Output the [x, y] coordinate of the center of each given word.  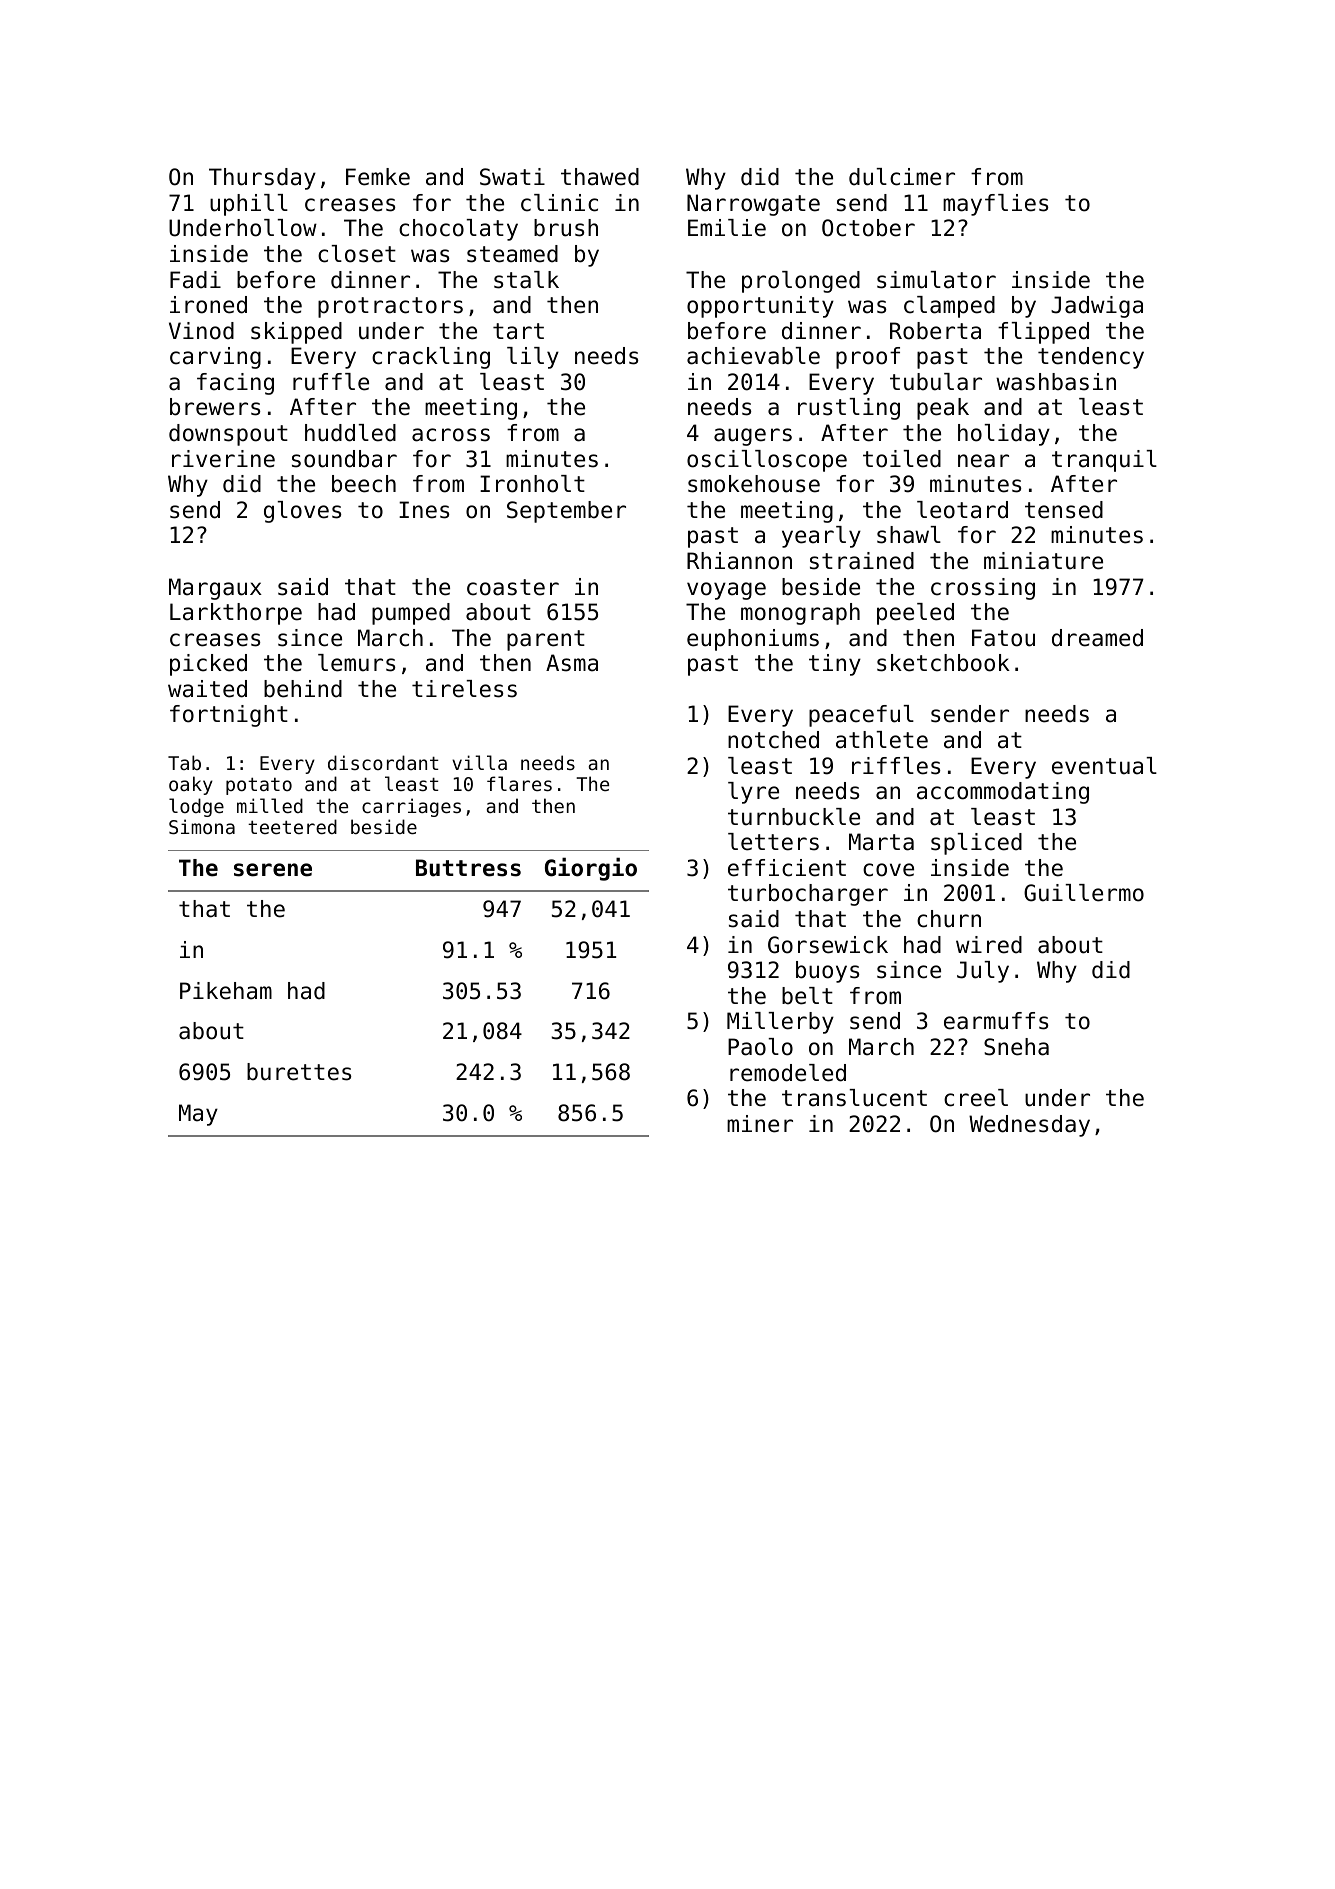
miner [760, 1124]
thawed [600, 177]
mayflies [995, 205]
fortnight [229, 716]
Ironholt [532, 484]
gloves [302, 512]
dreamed [1097, 638]
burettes [299, 1072]
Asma [572, 663]
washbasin [1056, 382]
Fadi [195, 280]
